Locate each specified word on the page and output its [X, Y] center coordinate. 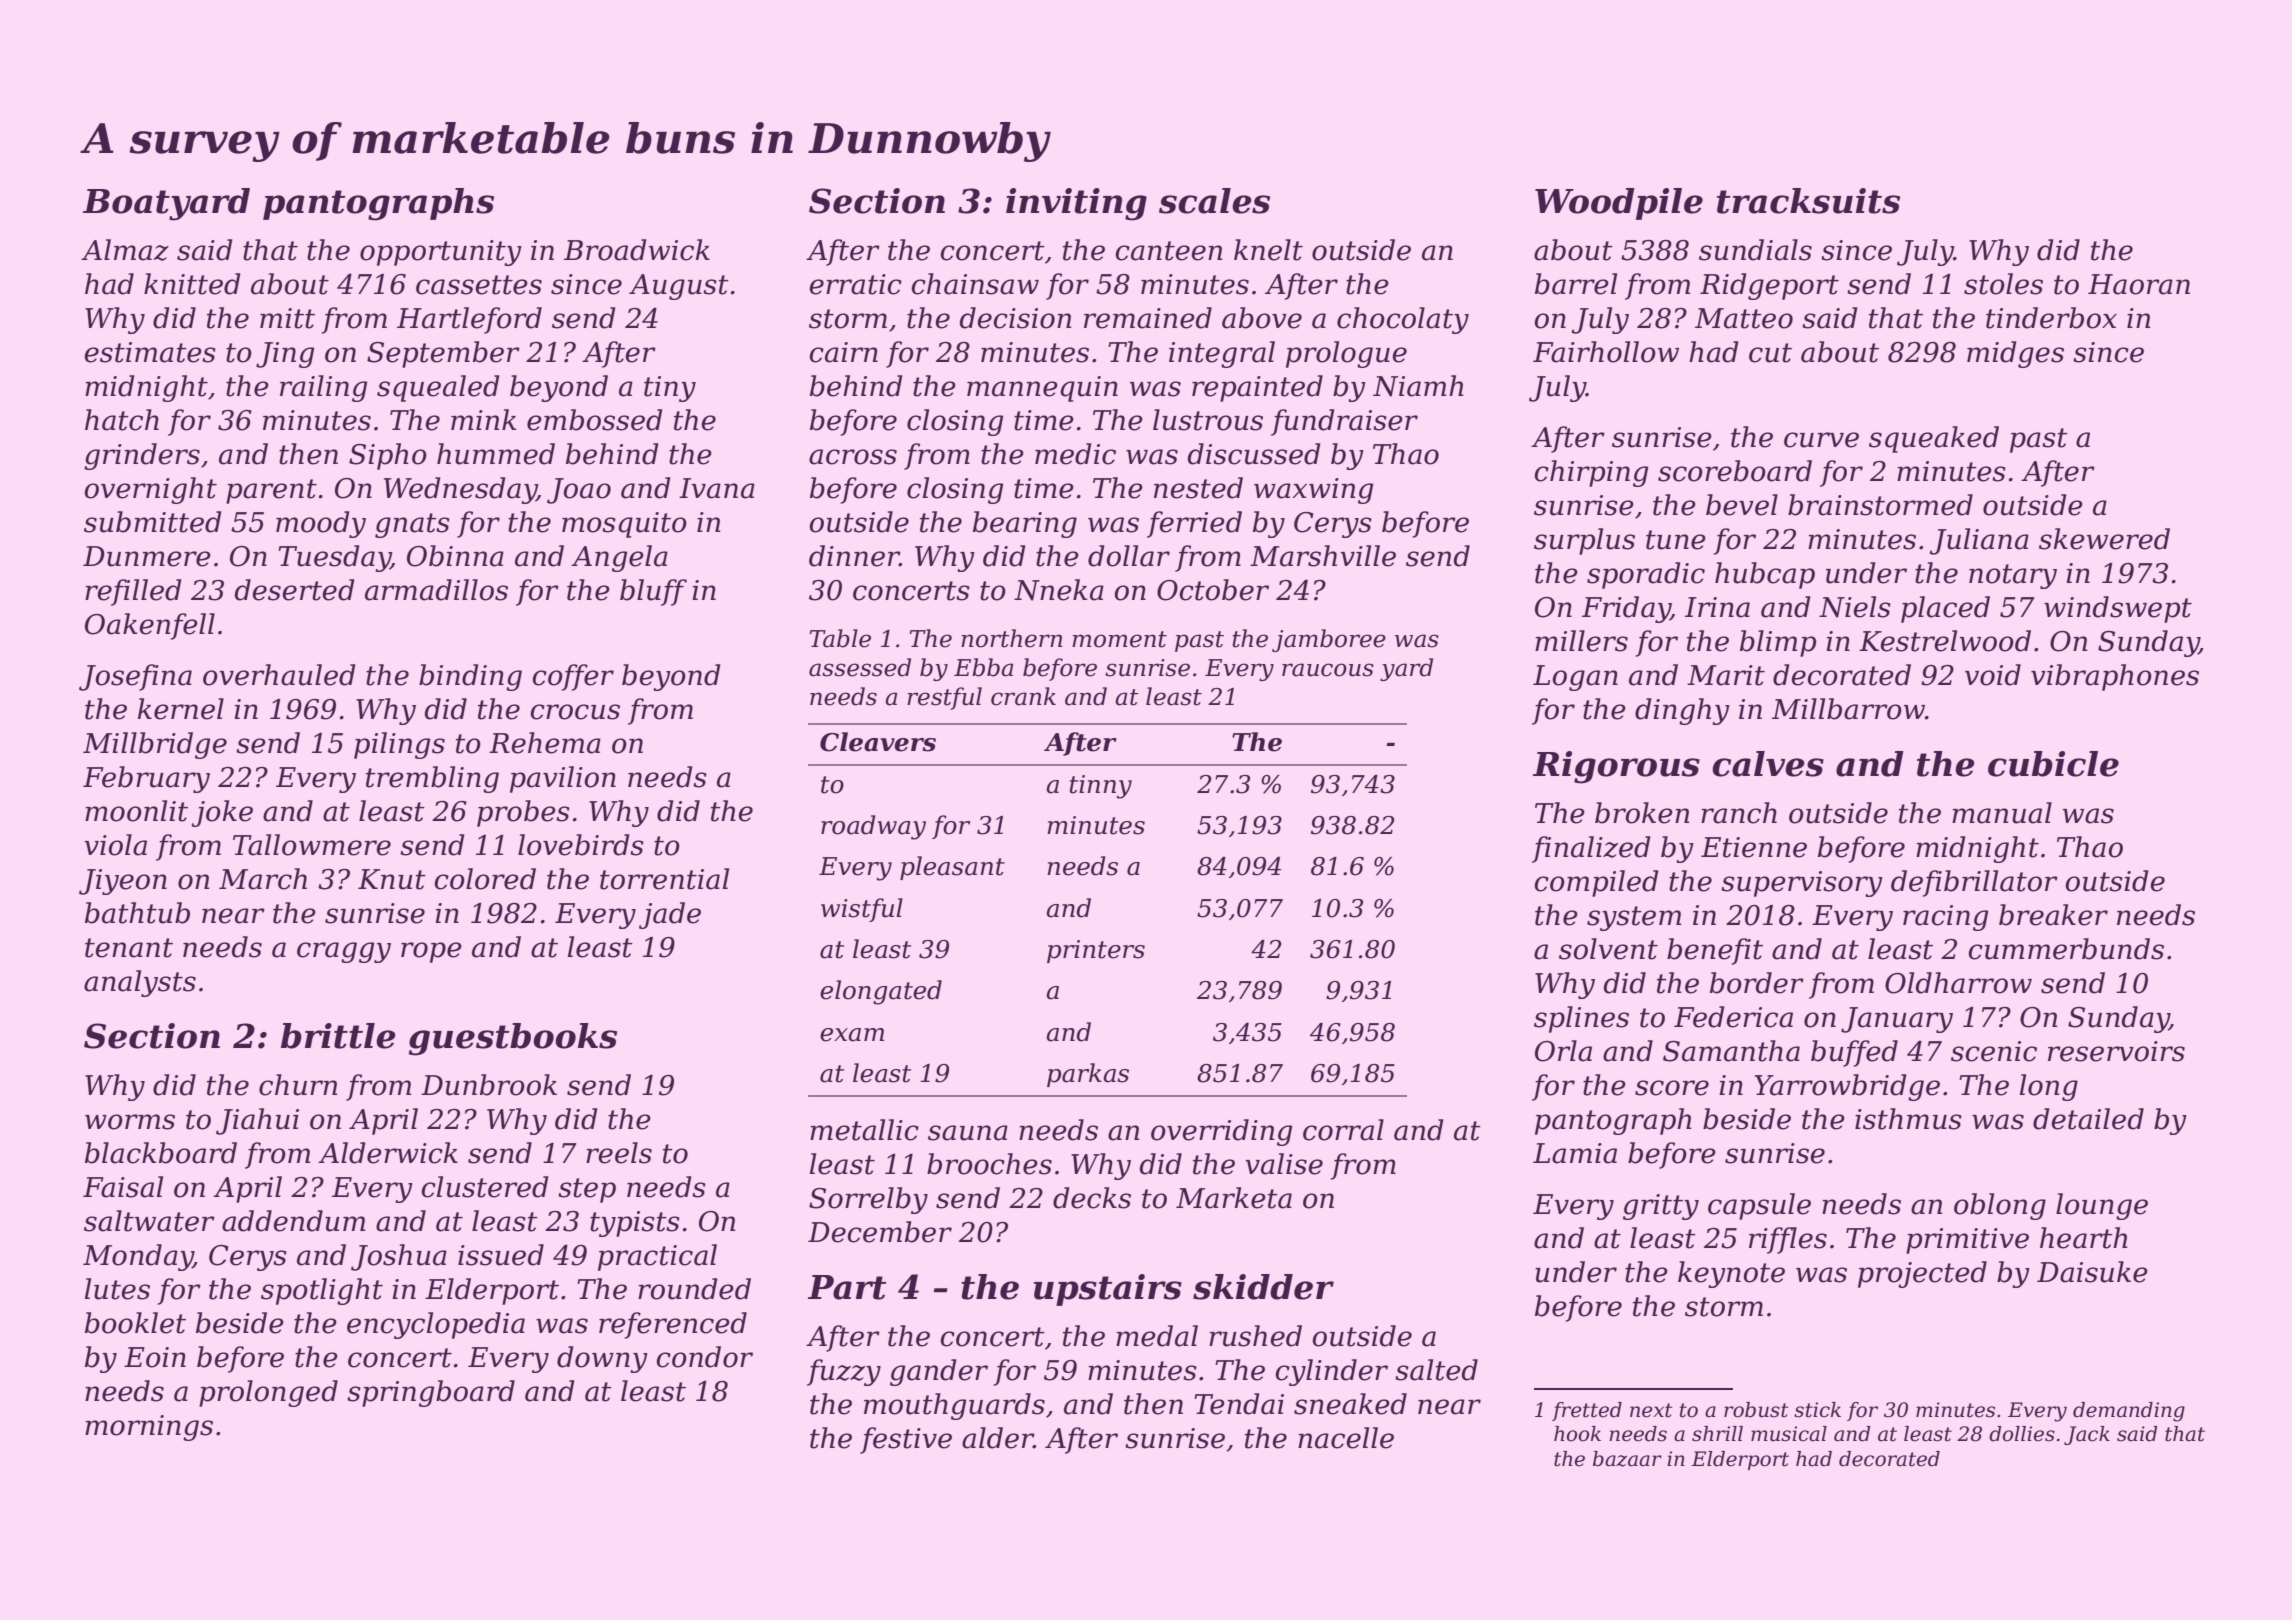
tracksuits [1808, 201]
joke [222, 813]
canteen [1168, 251]
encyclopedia [436, 1325]
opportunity [441, 253]
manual [2002, 813]
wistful [862, 910]
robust [1756, 1410]
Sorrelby [868, 1200]
